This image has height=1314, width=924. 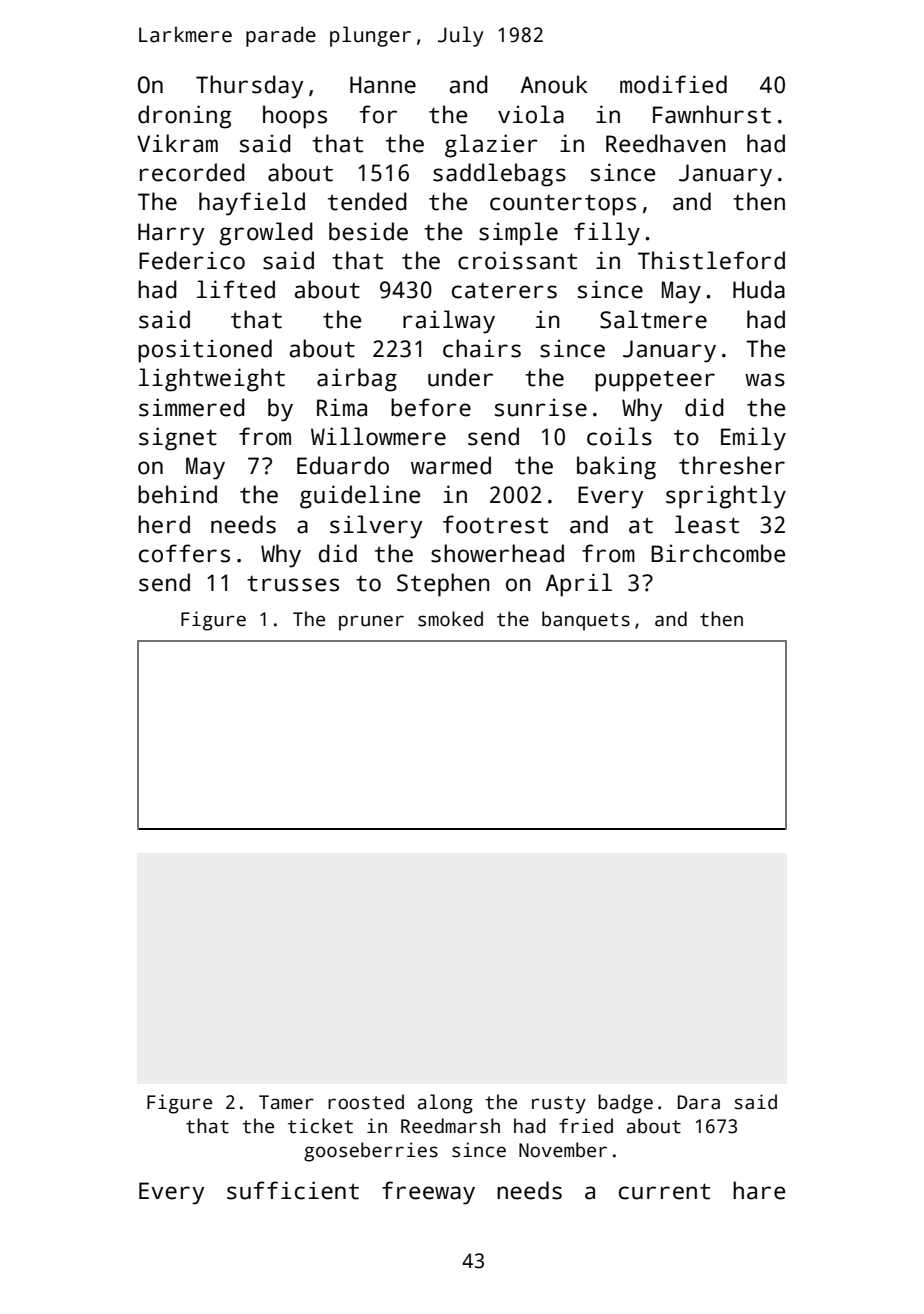 I want to click on Tamer, so click(x=286, y=1102).
